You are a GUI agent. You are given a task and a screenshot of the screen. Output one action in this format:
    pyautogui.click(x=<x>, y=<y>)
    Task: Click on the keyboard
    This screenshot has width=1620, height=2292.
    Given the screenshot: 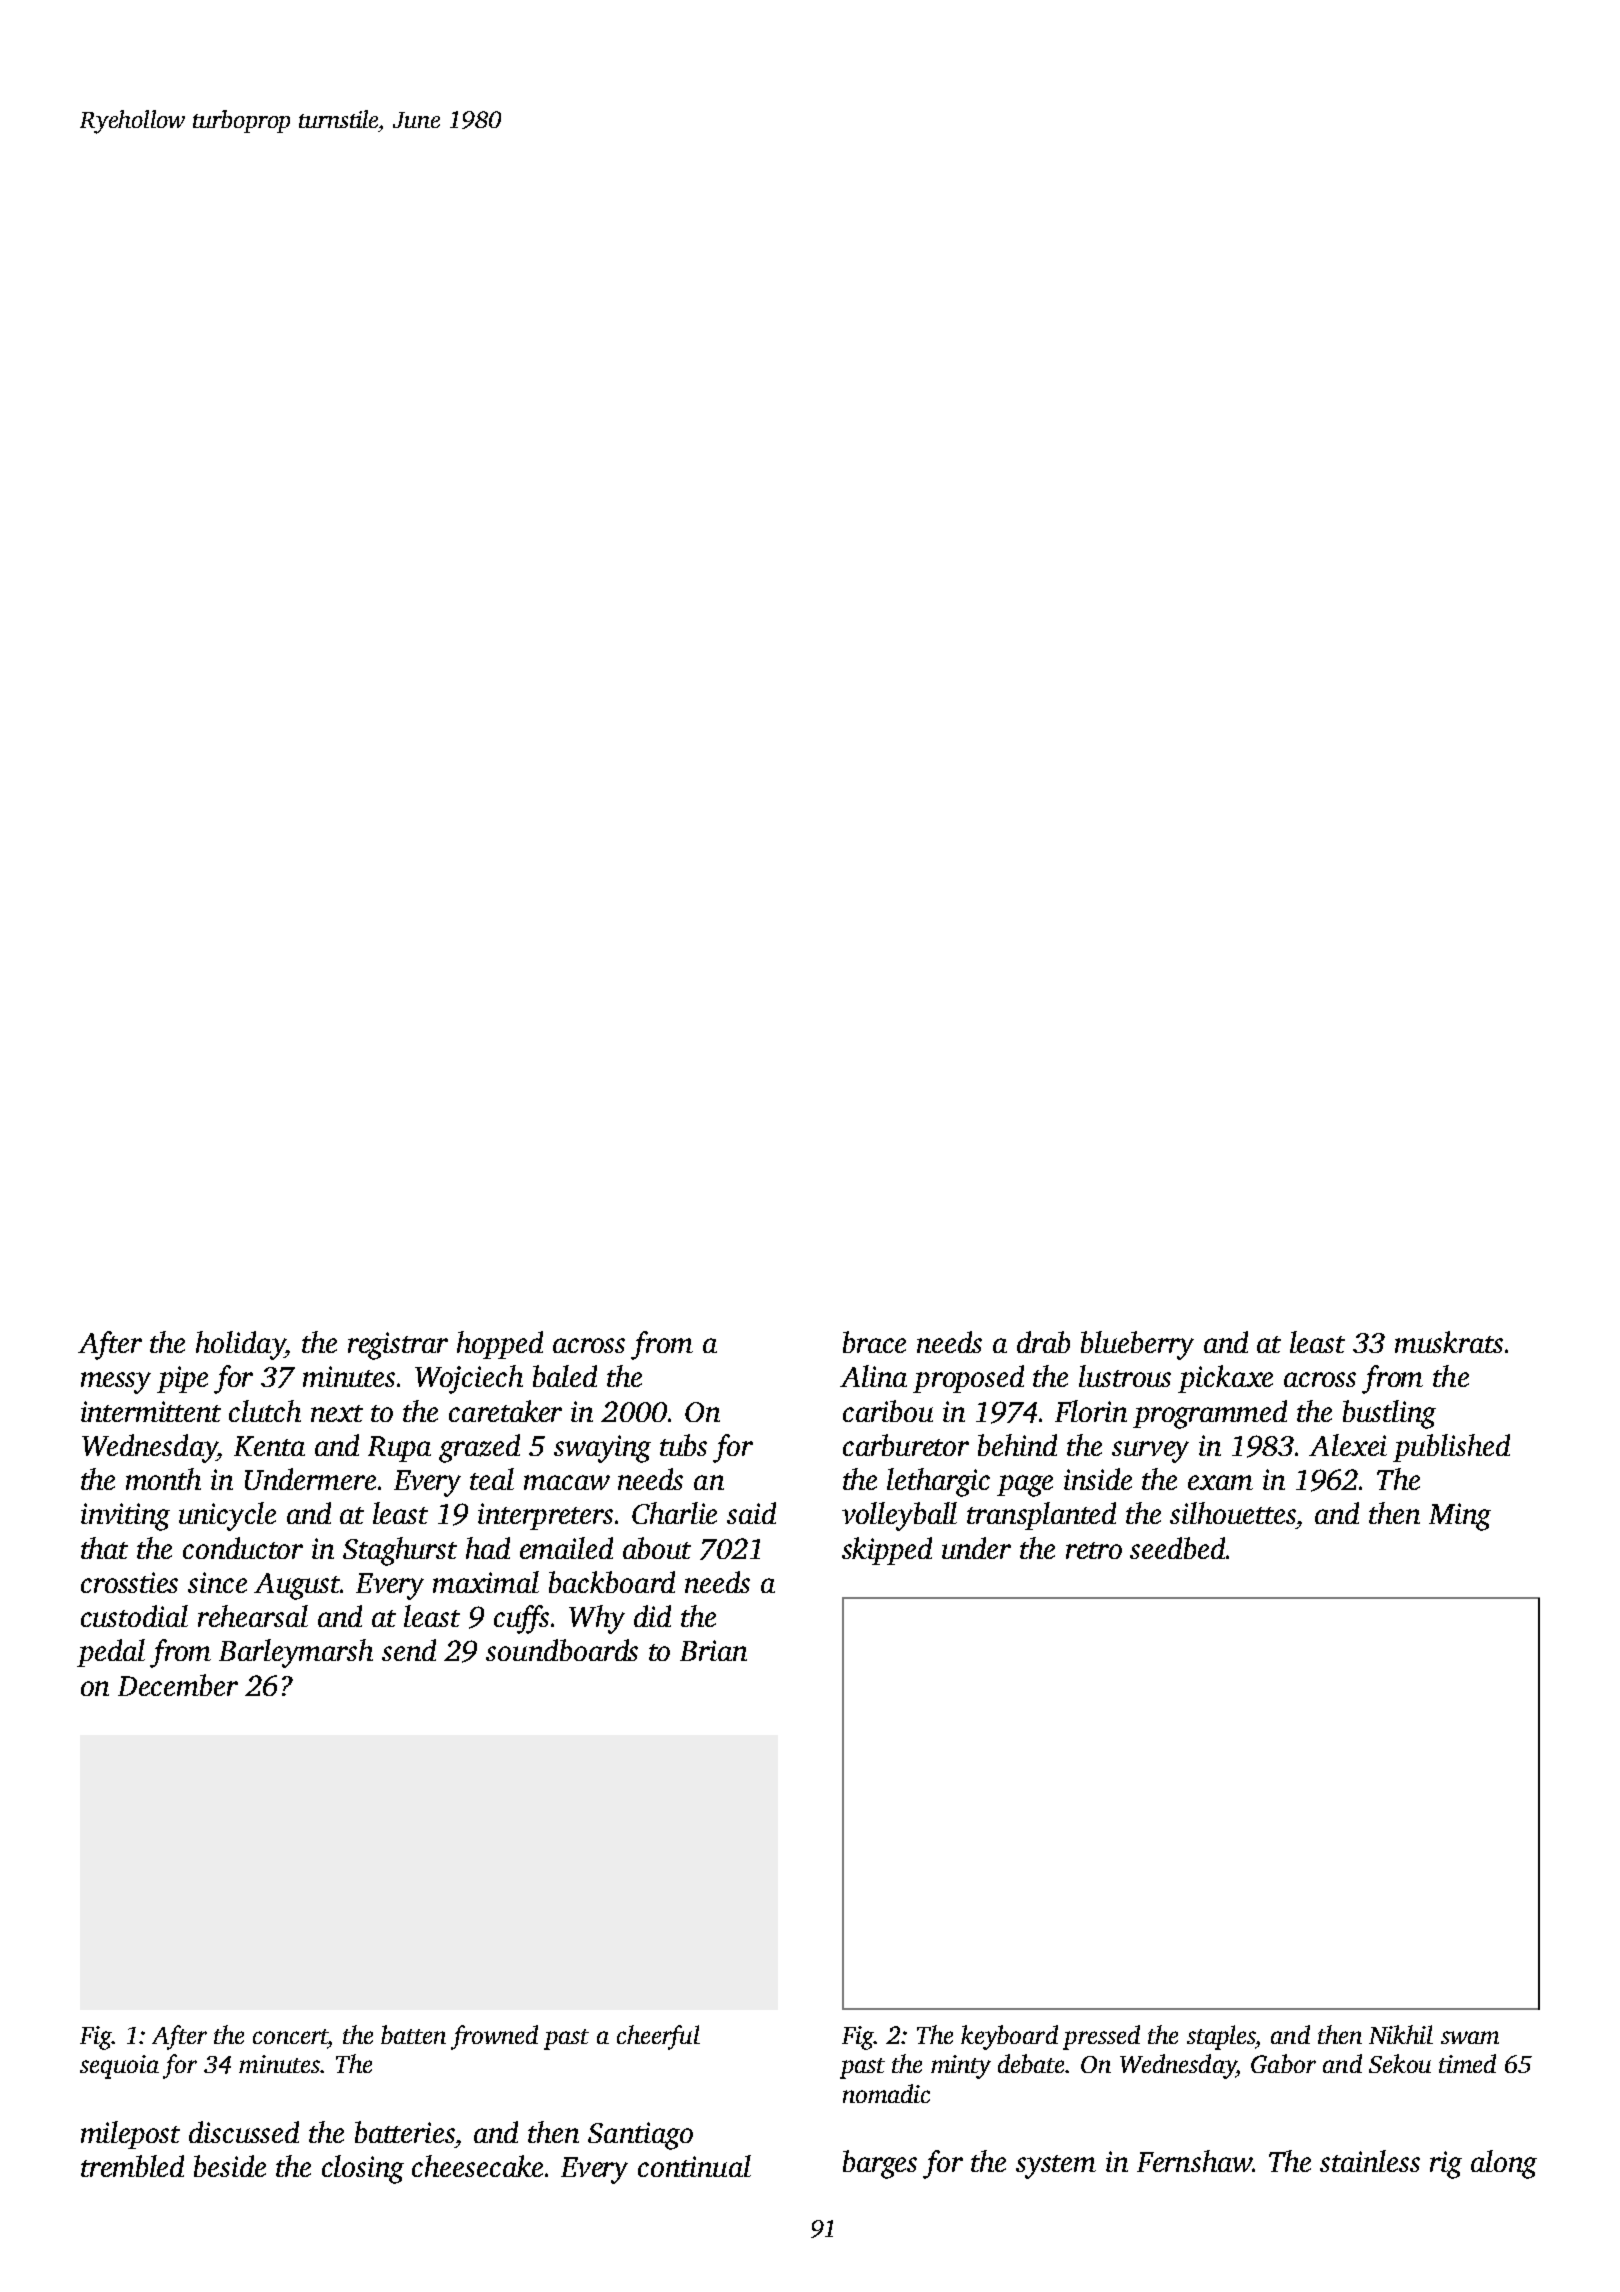 What is the action you would take?
    pyautogui.click(x=1009, y=2037)
